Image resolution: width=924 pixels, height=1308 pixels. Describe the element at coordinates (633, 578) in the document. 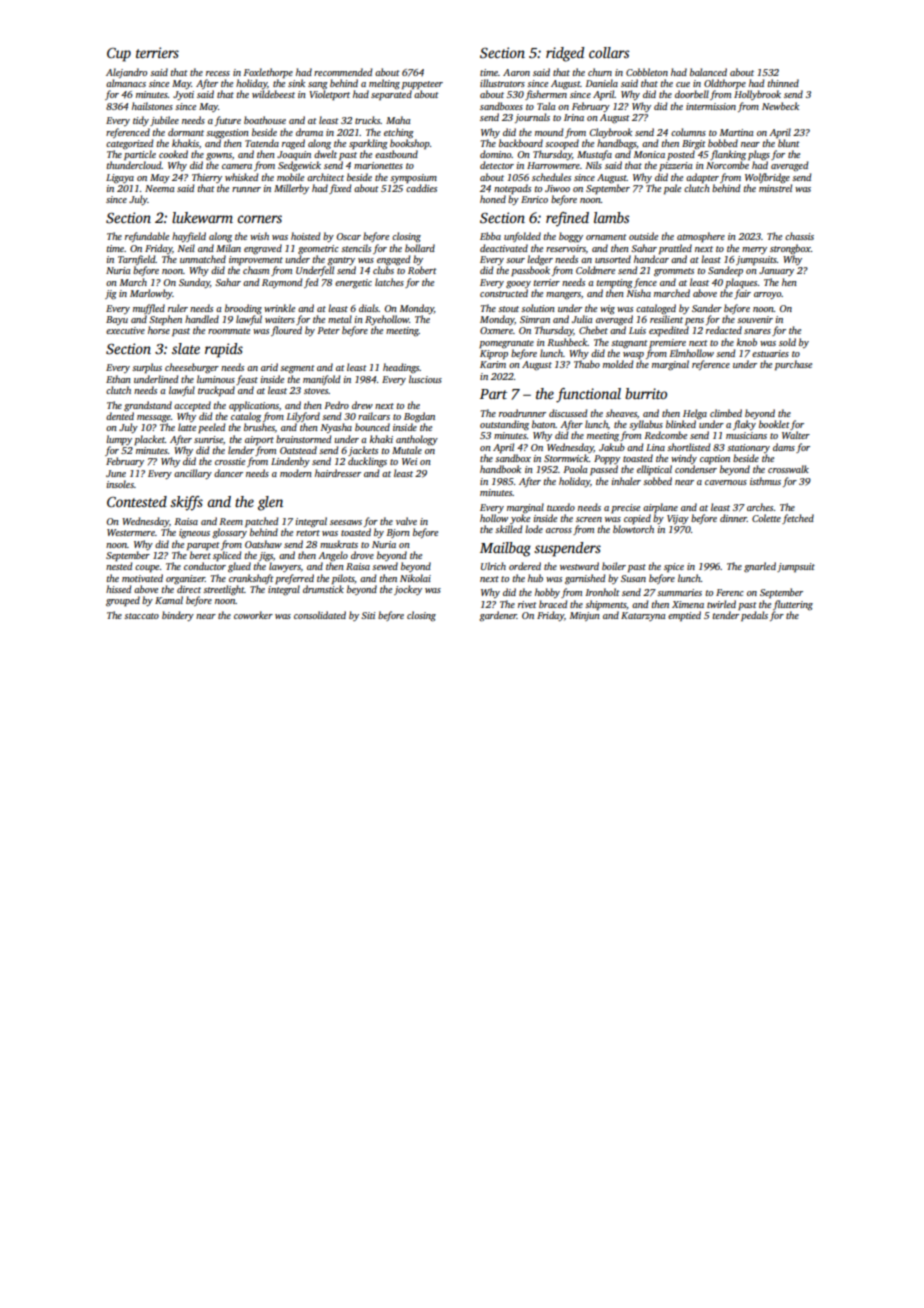

I see `Susan` at that location.
